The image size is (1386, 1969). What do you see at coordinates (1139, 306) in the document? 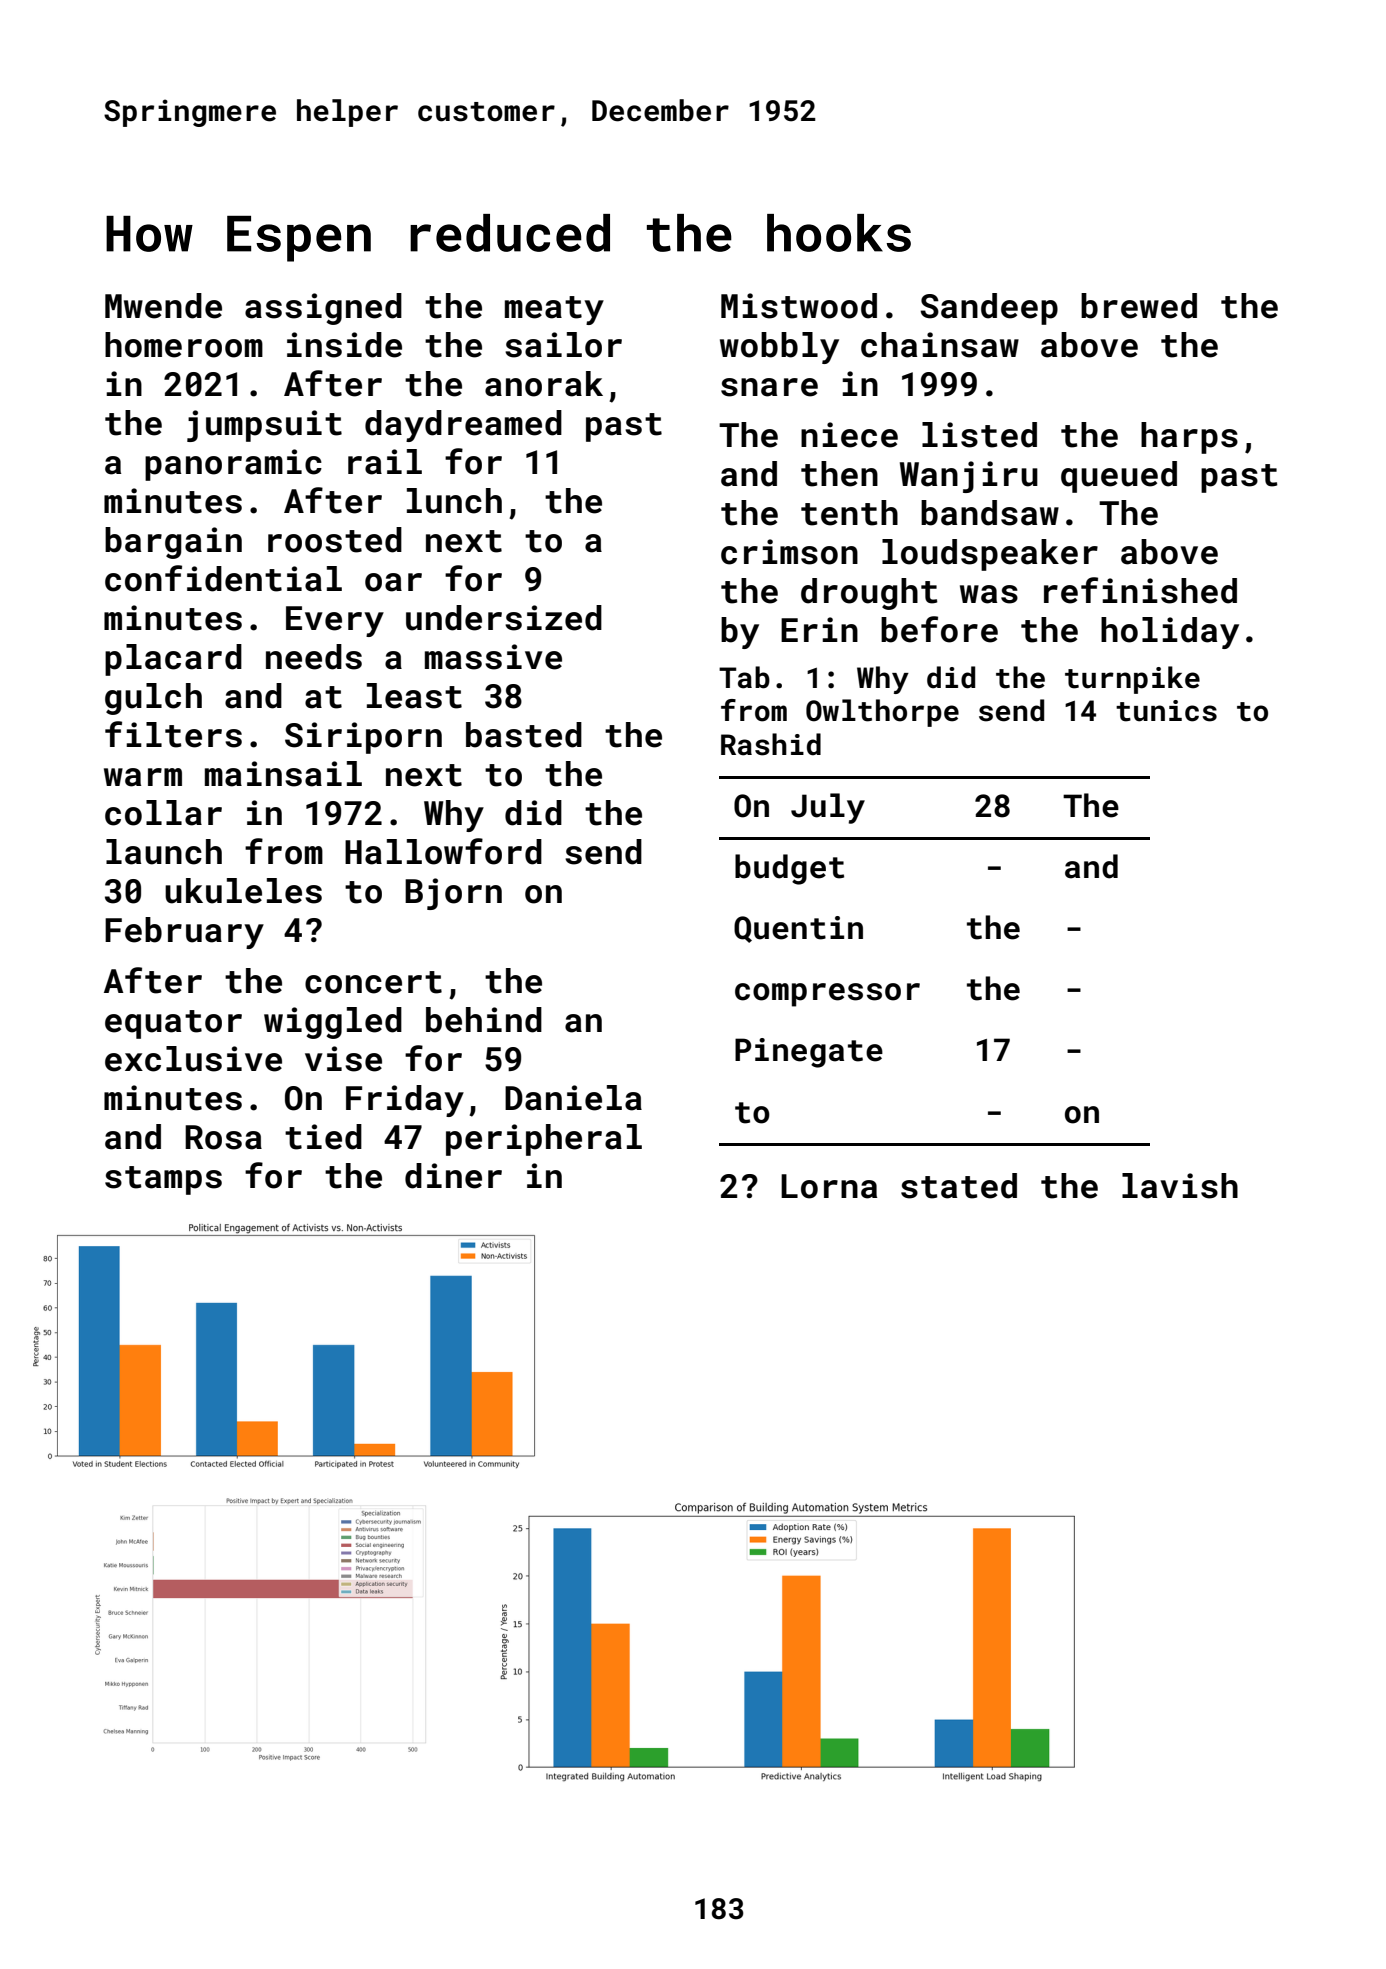
I see `brewed` at bounding box center [1139, 306].
